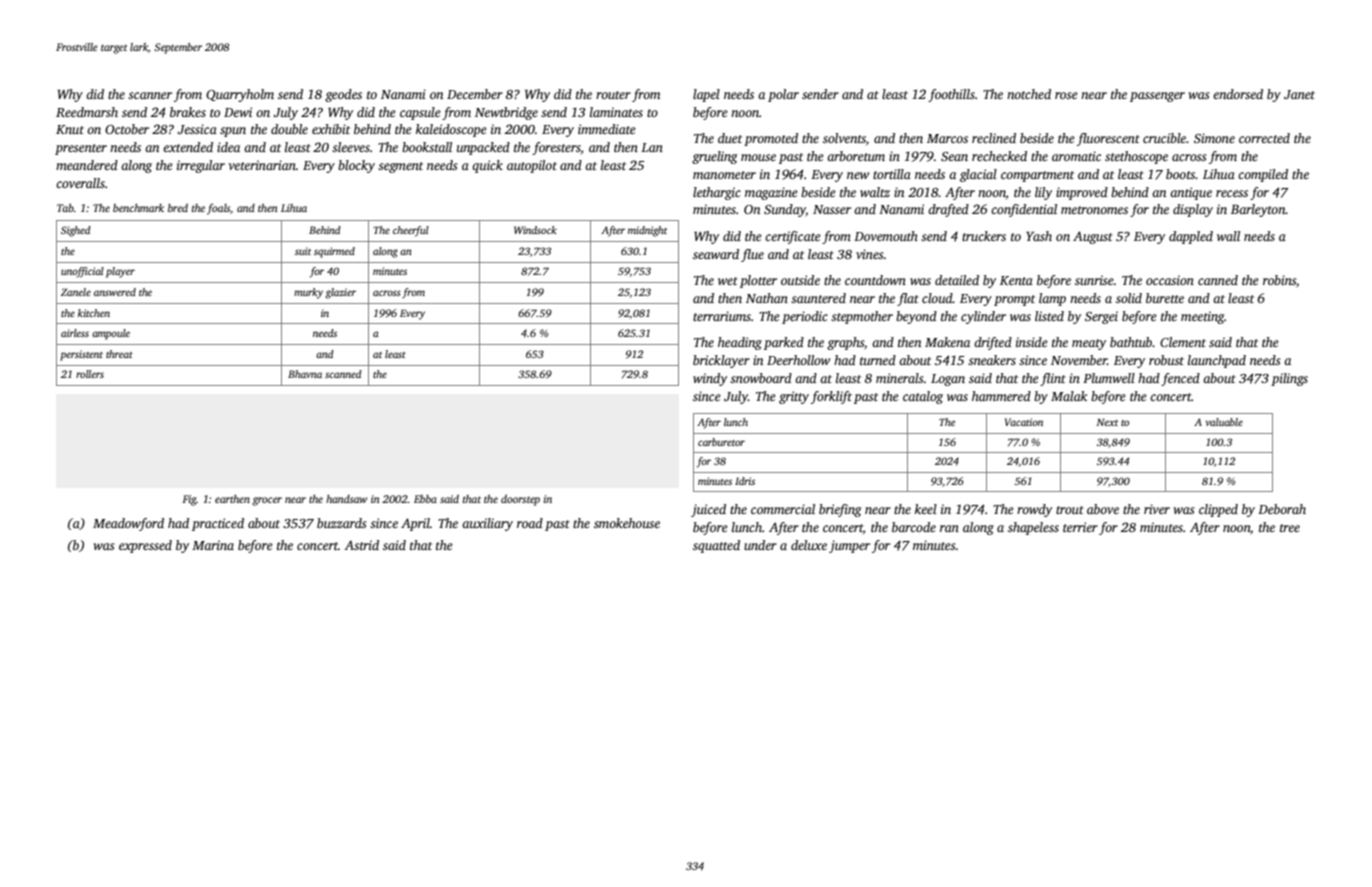 This image has width=1372, height=887. What do you see at coordinates (783, 95) in the image?
I see `polar` at bounding box center [783, 95].
